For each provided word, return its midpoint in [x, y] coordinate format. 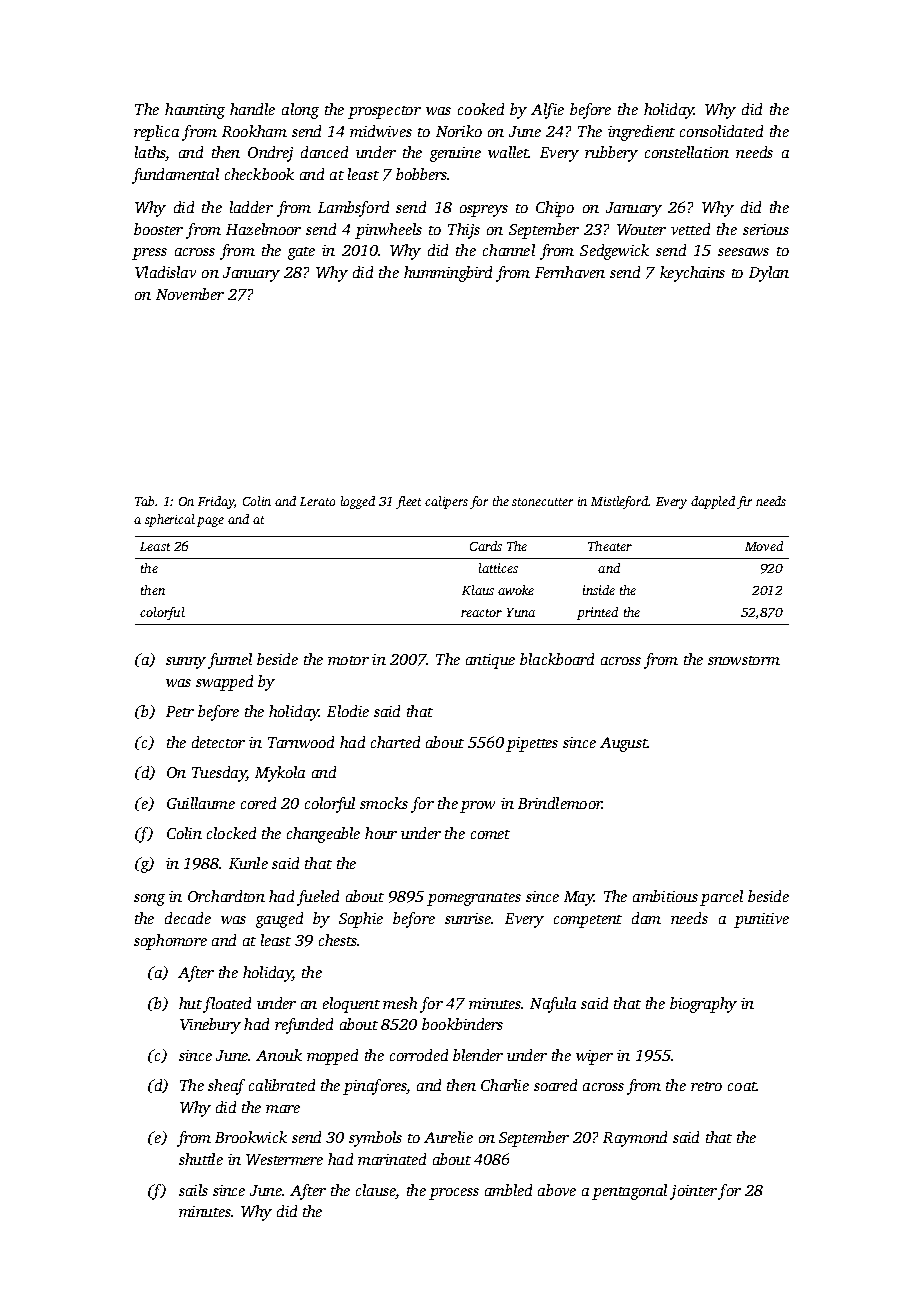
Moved [764, 546]
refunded [304, 1026]
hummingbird [448, 274]
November [190, 294]
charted [395, 742]
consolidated [721, 131]
